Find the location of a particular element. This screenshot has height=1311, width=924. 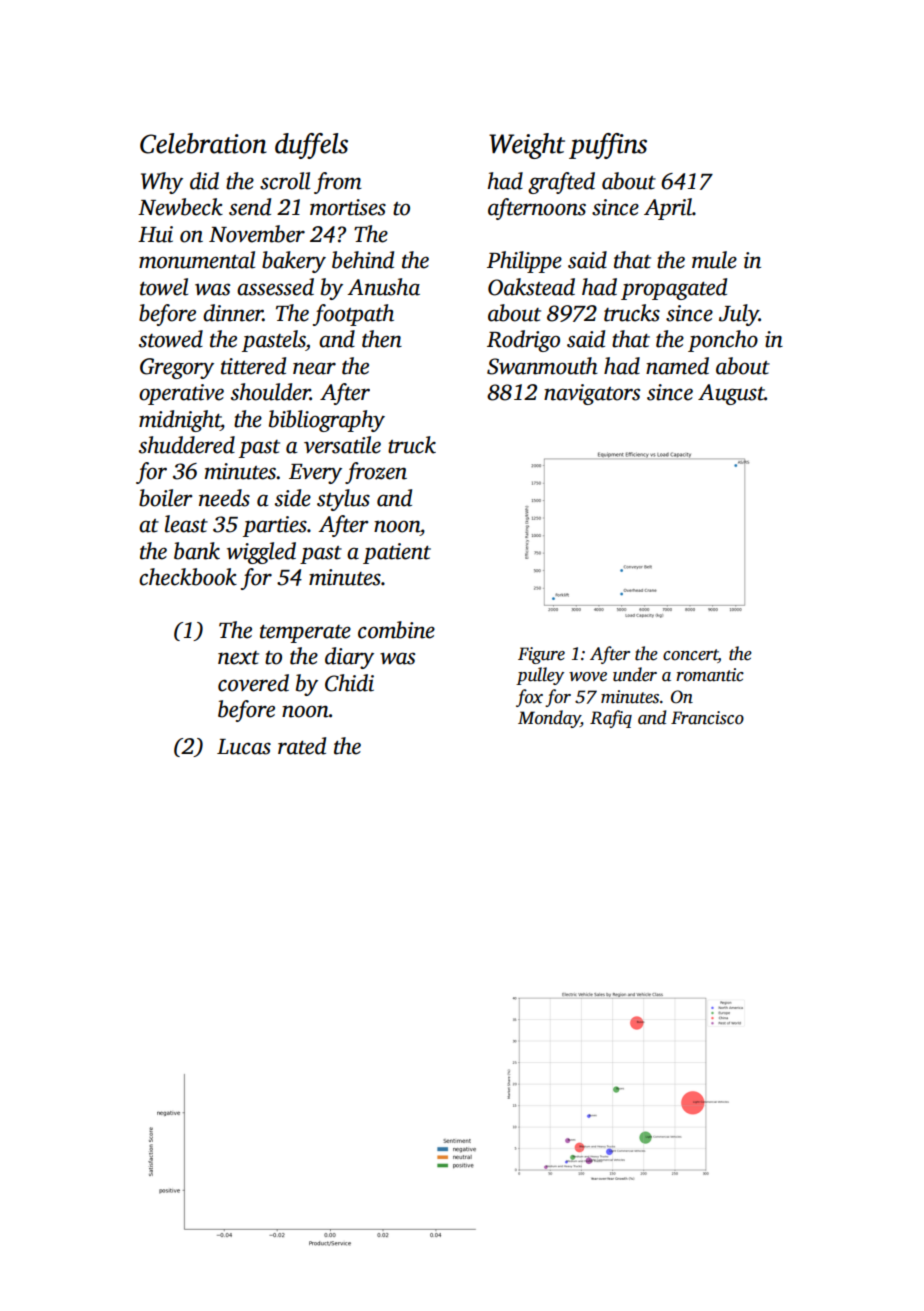

navigators is located at coordinates (592, 394).
